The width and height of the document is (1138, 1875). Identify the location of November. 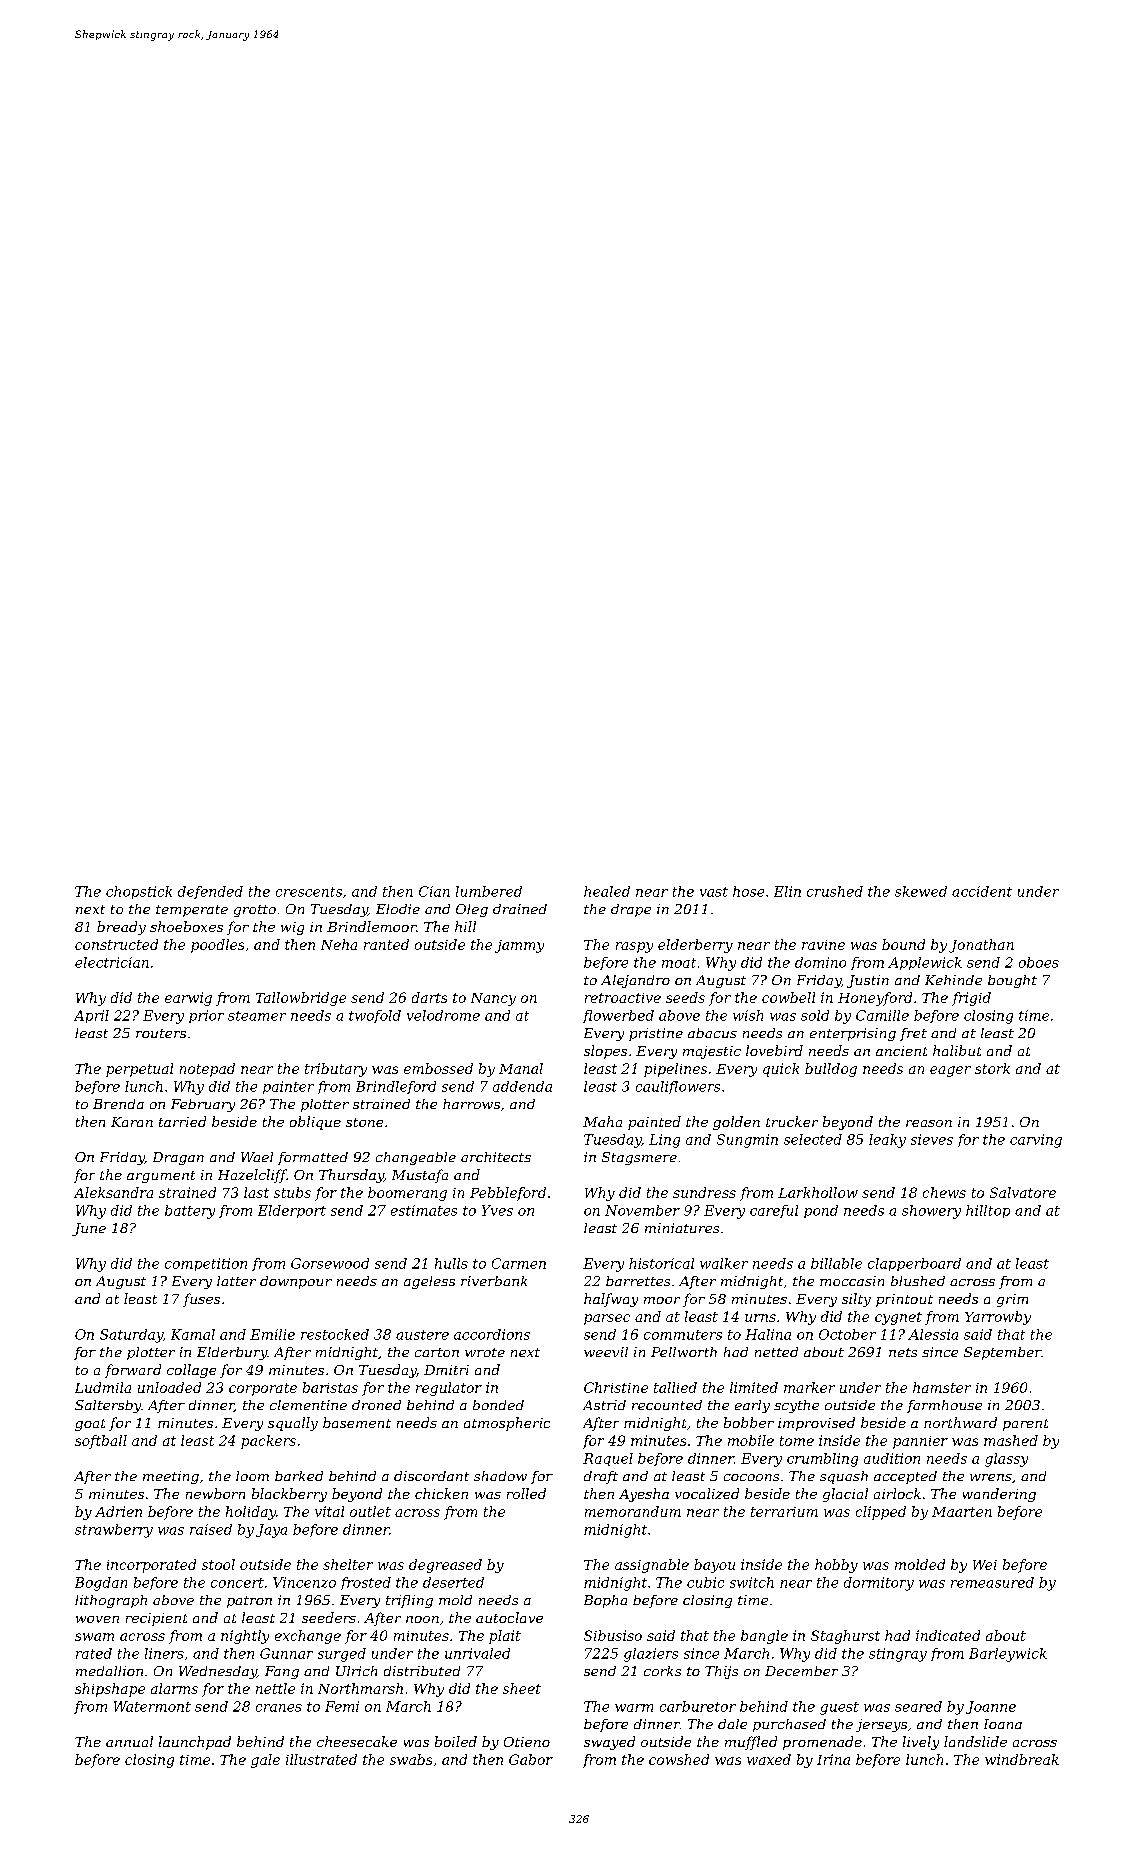
(642, 1210).
